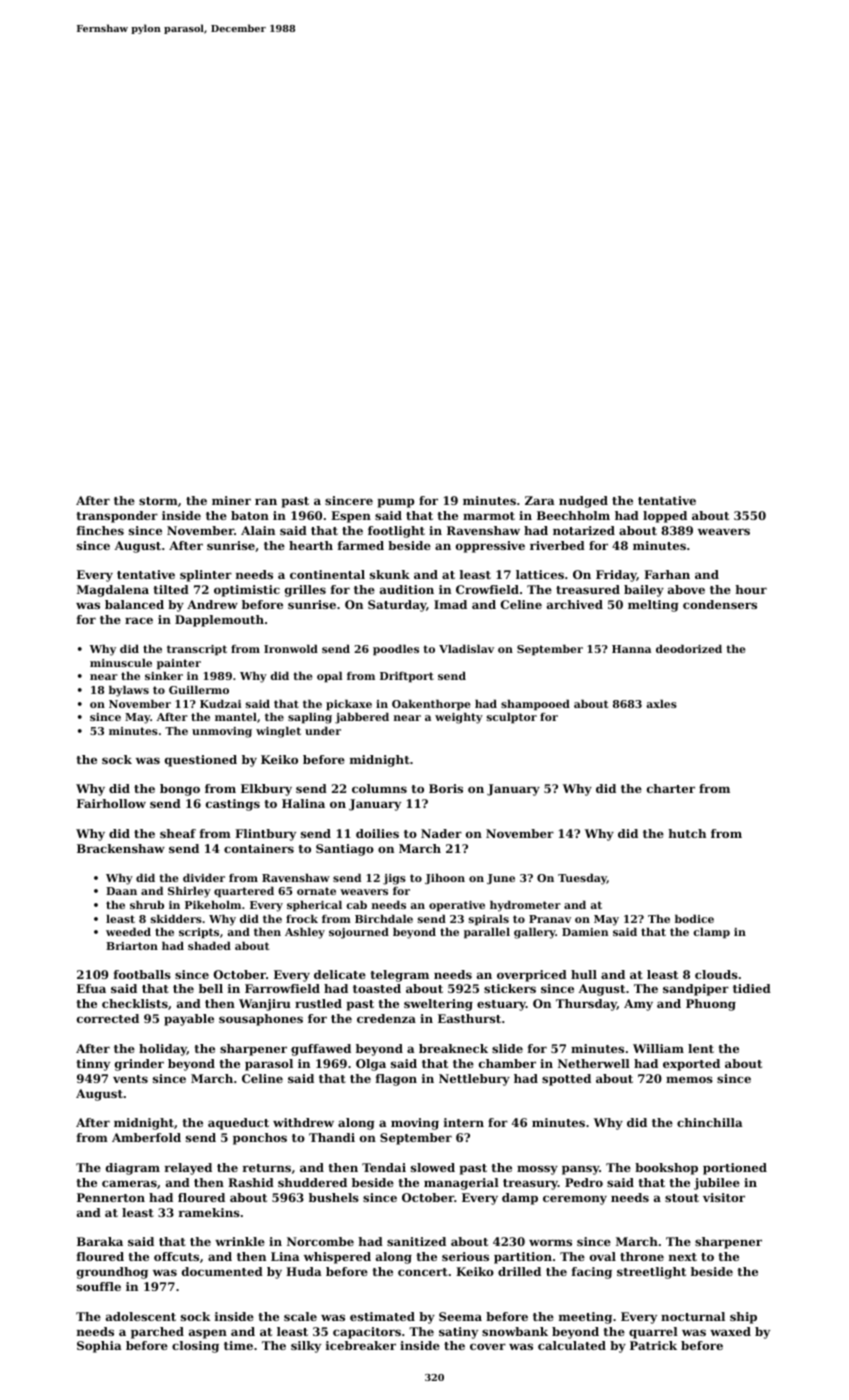 This screenshot has width=849, height=1400. Describe the element at coordinates (751, 589) in the screenshot. I see `hour` at that location.
